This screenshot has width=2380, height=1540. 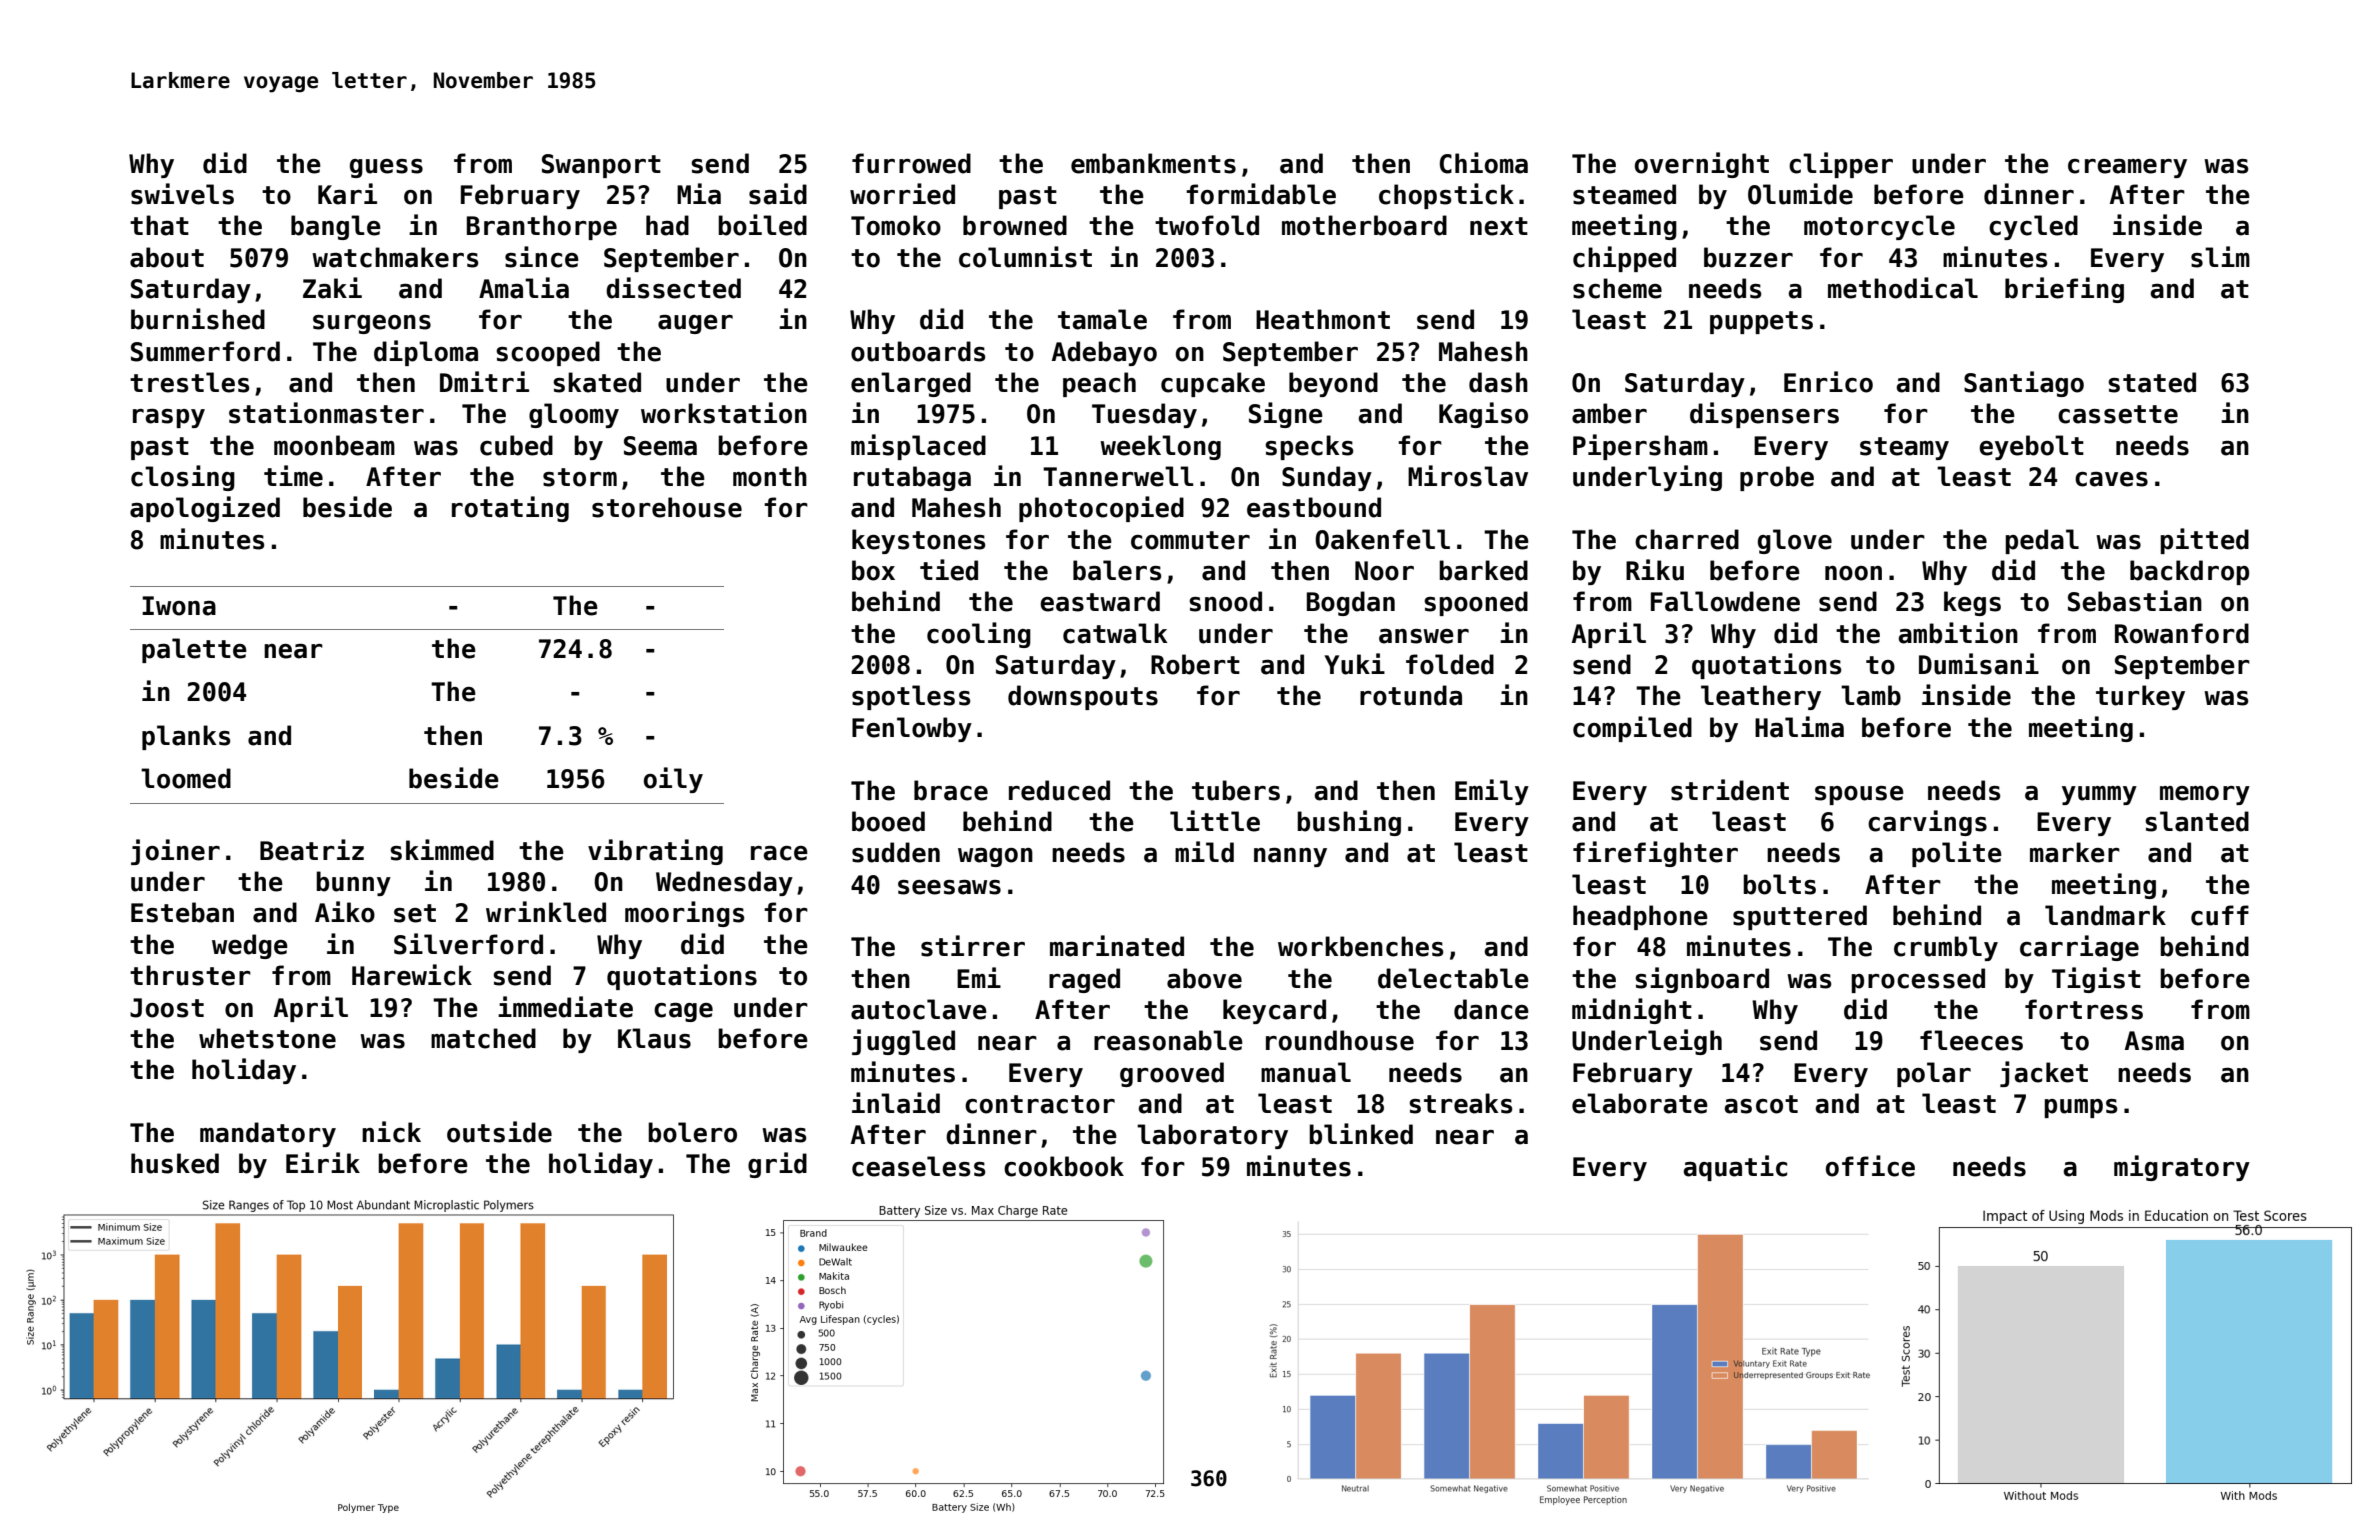 What do you see at coordinates (312, 850) in the screenshot?
I see `Beatriz` at bounding box center [312, 850].
